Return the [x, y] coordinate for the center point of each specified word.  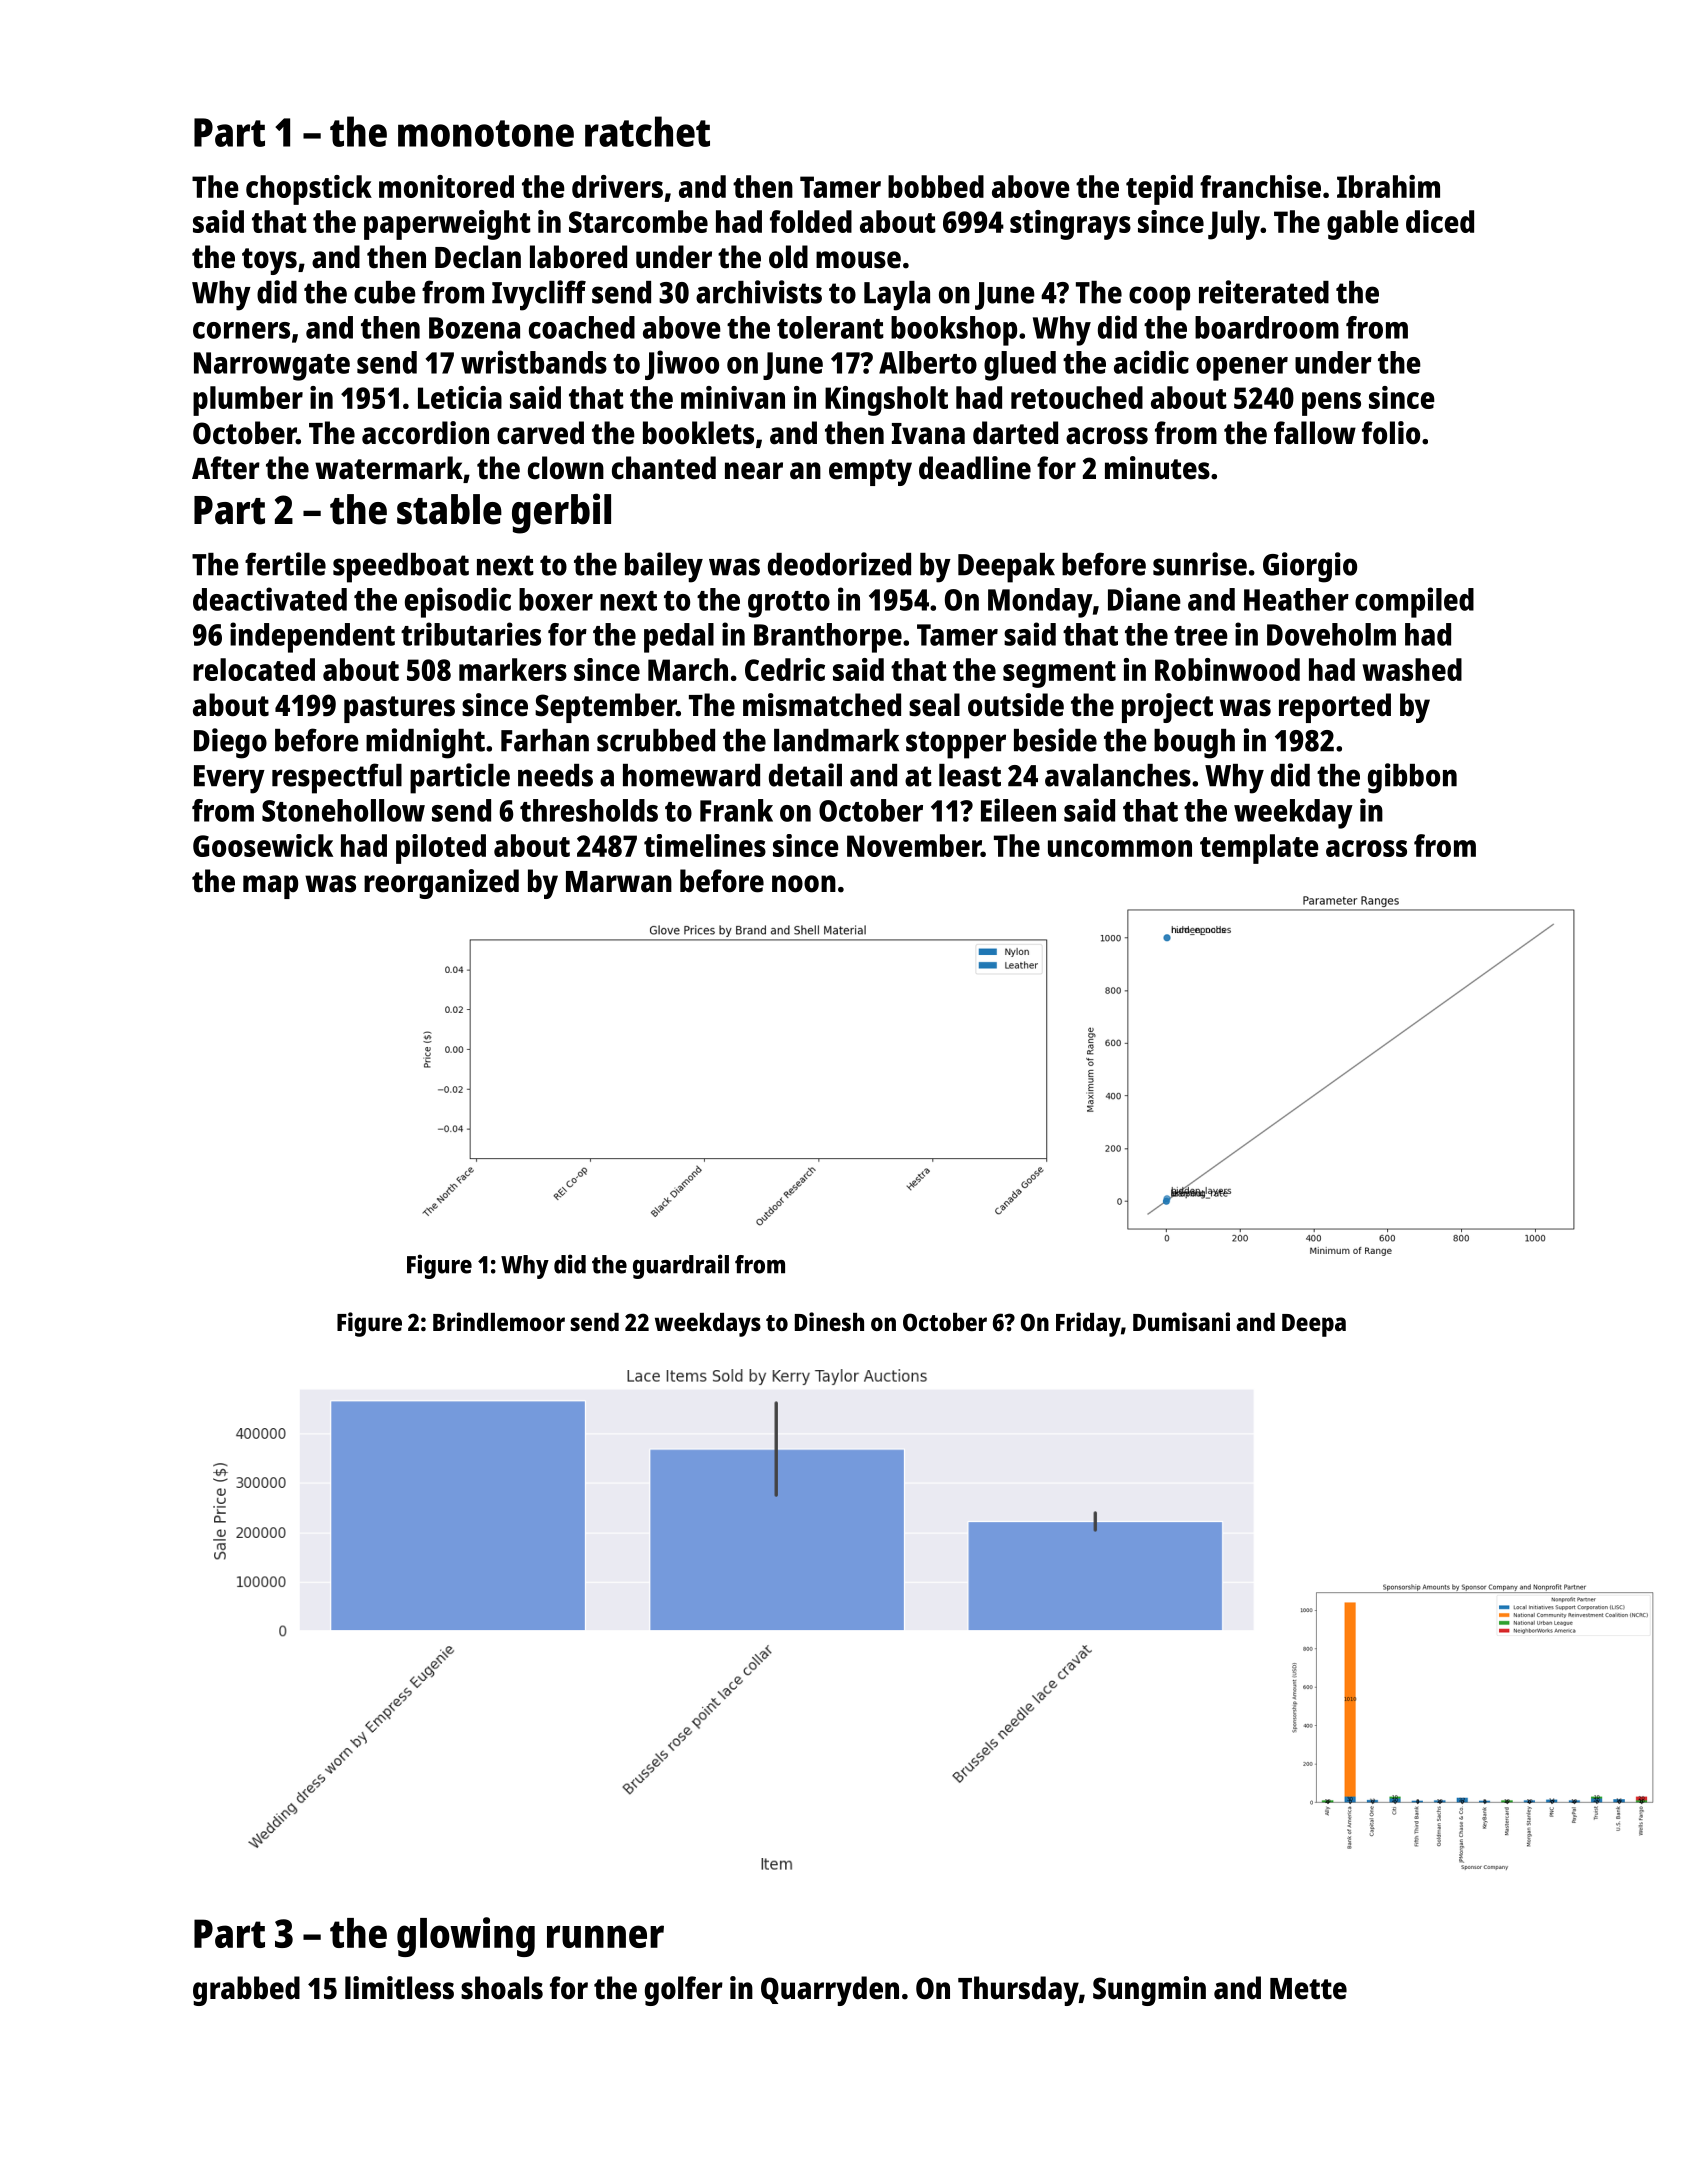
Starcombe [638, 221]
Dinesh [829, 1321]
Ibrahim [1388, 186]
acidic [1151, 362]
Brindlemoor [499, 1321]
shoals [502, 1988]
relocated [254, 669]
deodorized [839, 564]
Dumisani [1181, 1321]
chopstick [309, 190]
